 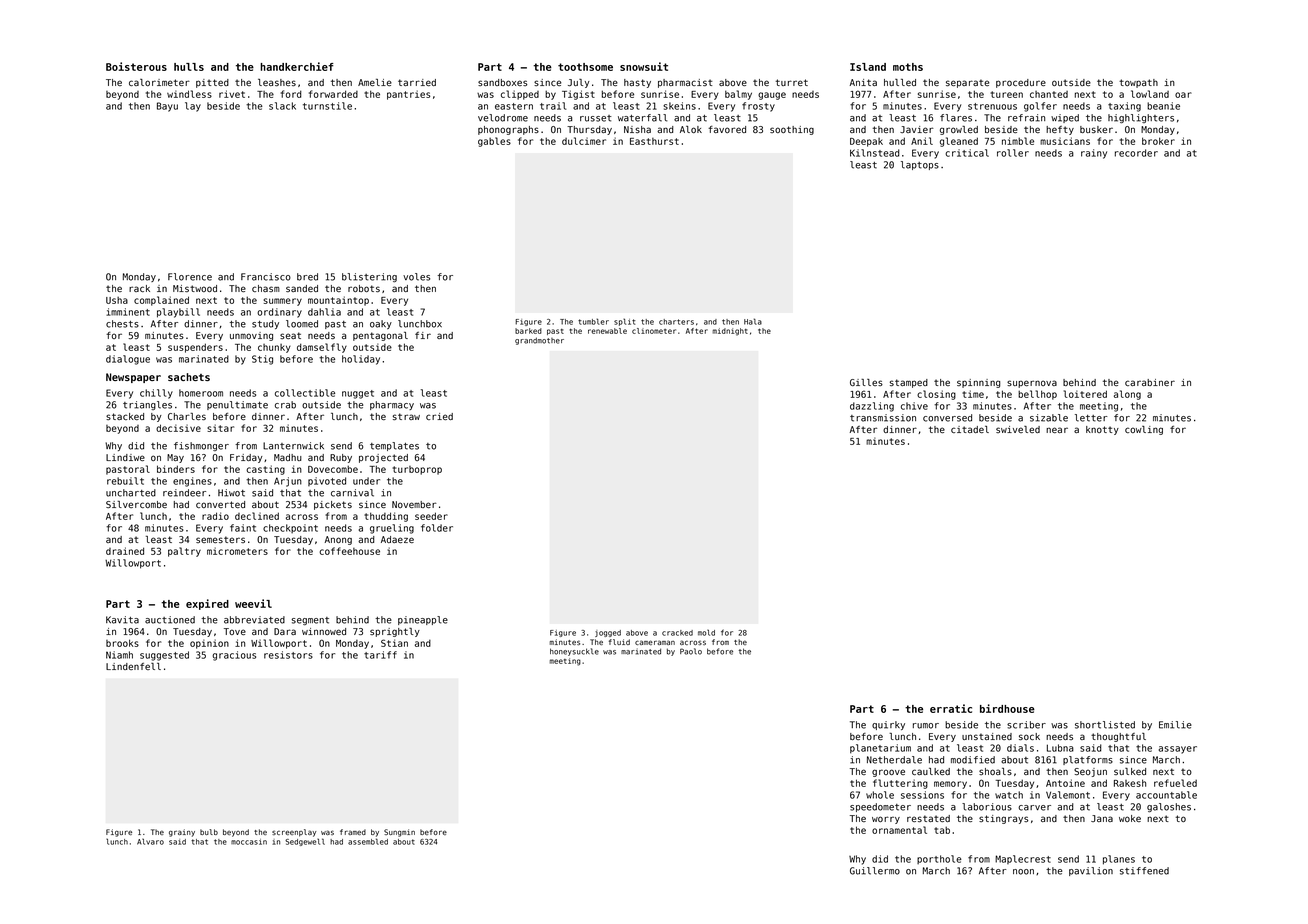 I want to click on supernova, so click(x=1032, y=384).
